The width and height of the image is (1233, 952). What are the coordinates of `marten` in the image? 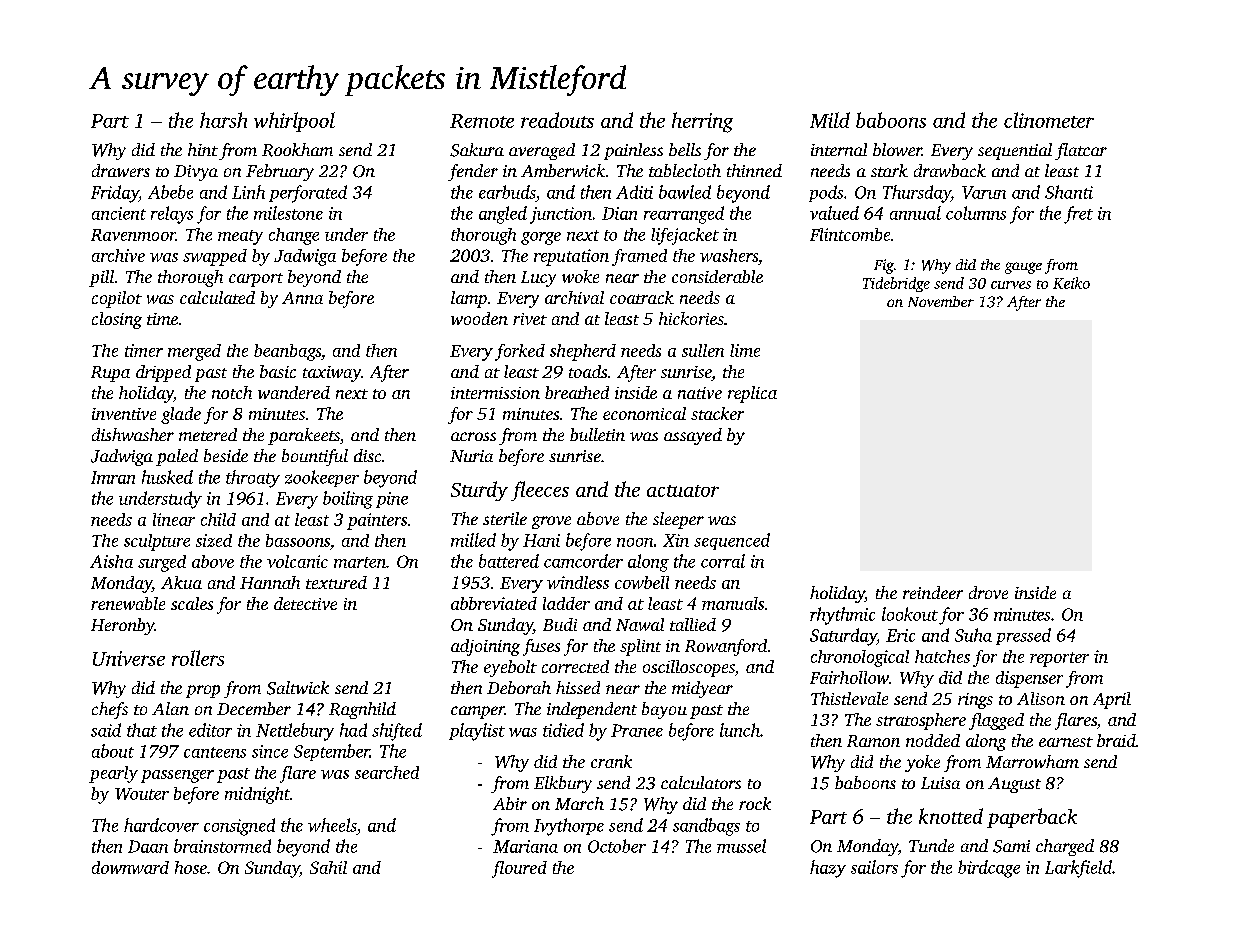 It's located at (360, 562).
